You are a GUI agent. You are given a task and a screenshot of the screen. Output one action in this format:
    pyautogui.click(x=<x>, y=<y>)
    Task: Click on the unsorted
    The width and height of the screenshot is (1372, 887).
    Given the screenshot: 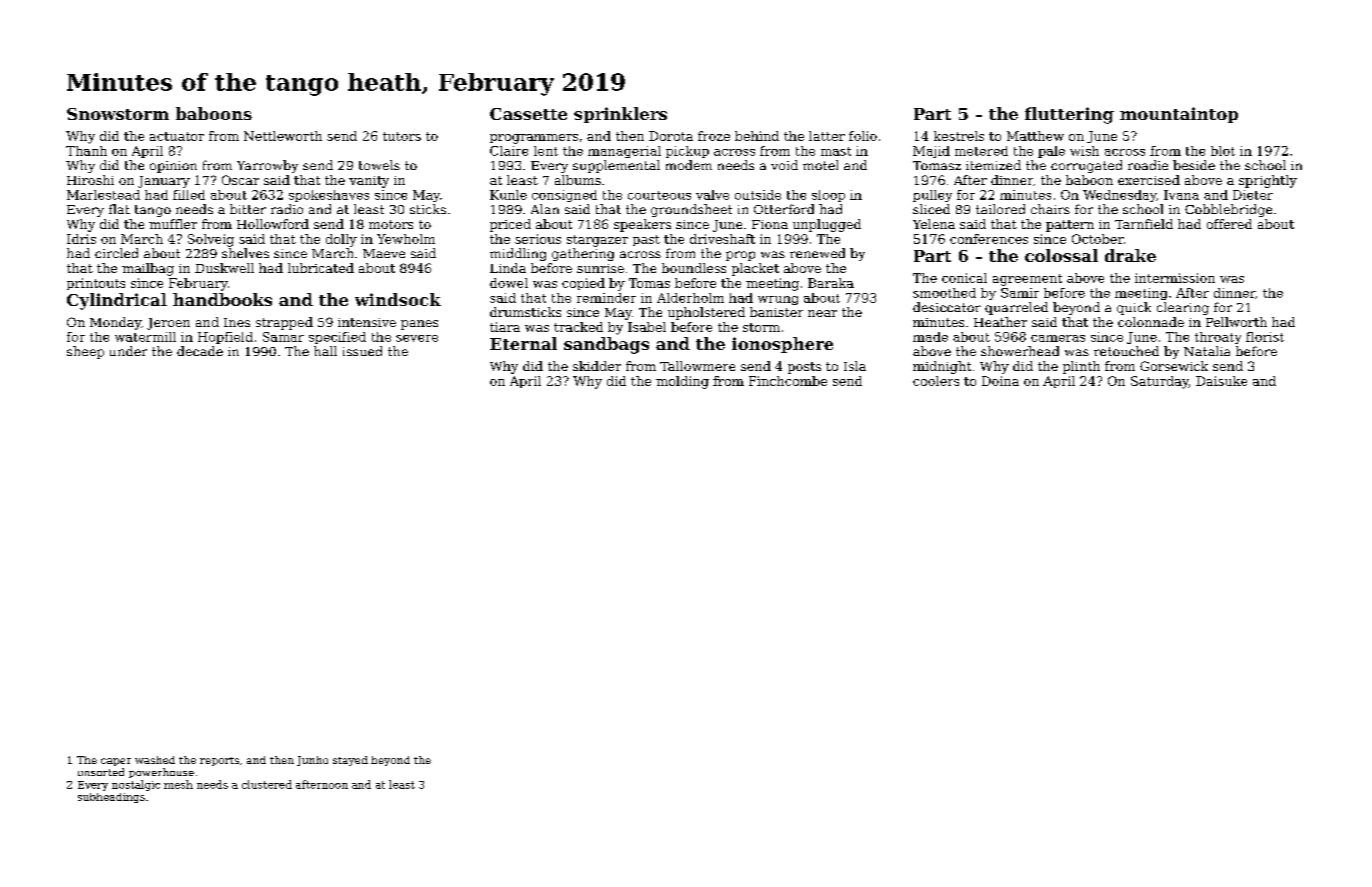 What is the action you would take?
    pyautogui.click(x=101, y=772)
